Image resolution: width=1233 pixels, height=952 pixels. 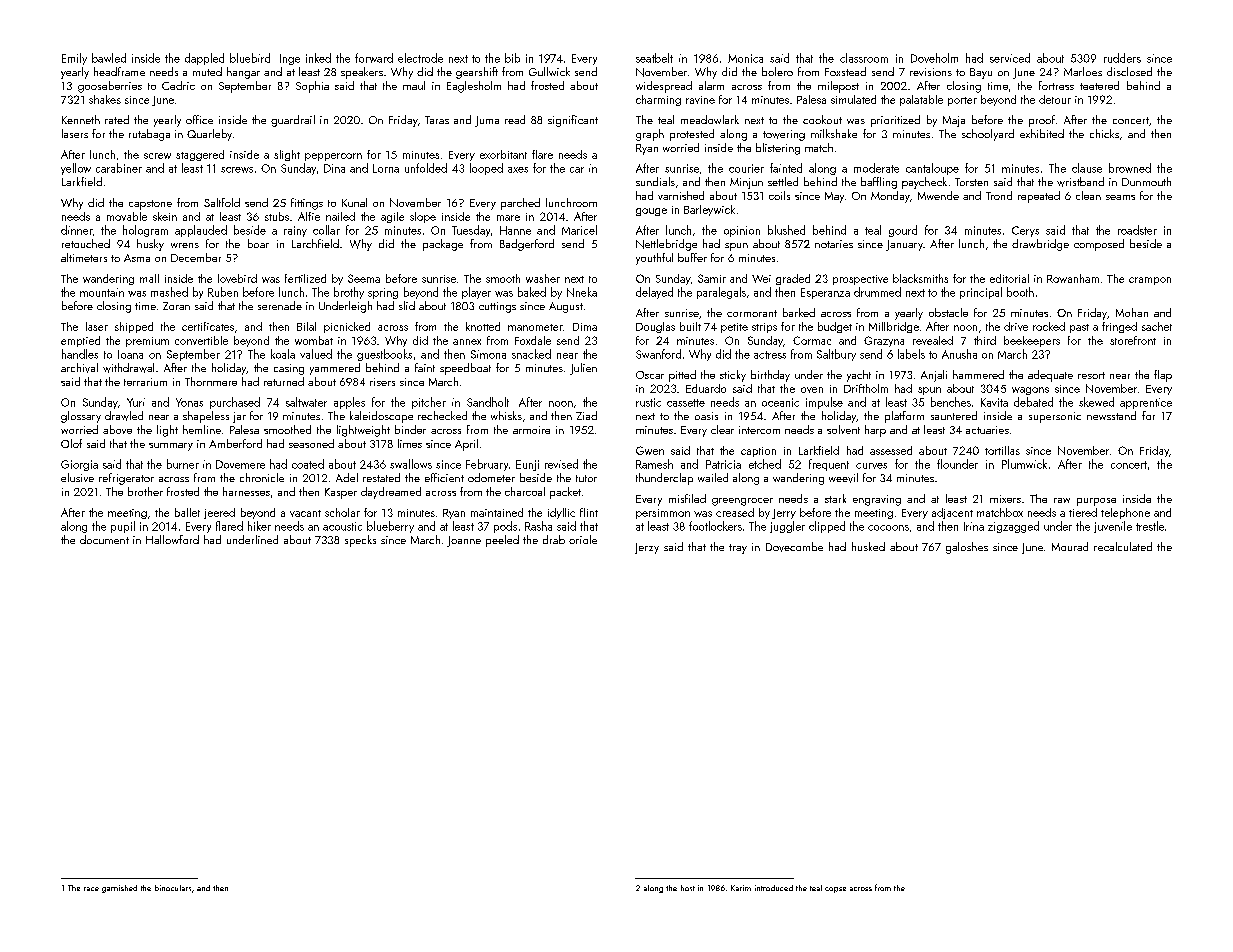 What do you see at coordinates (464, 541) in the page?
I see `Joanne` at bounding box center [464, 541].
